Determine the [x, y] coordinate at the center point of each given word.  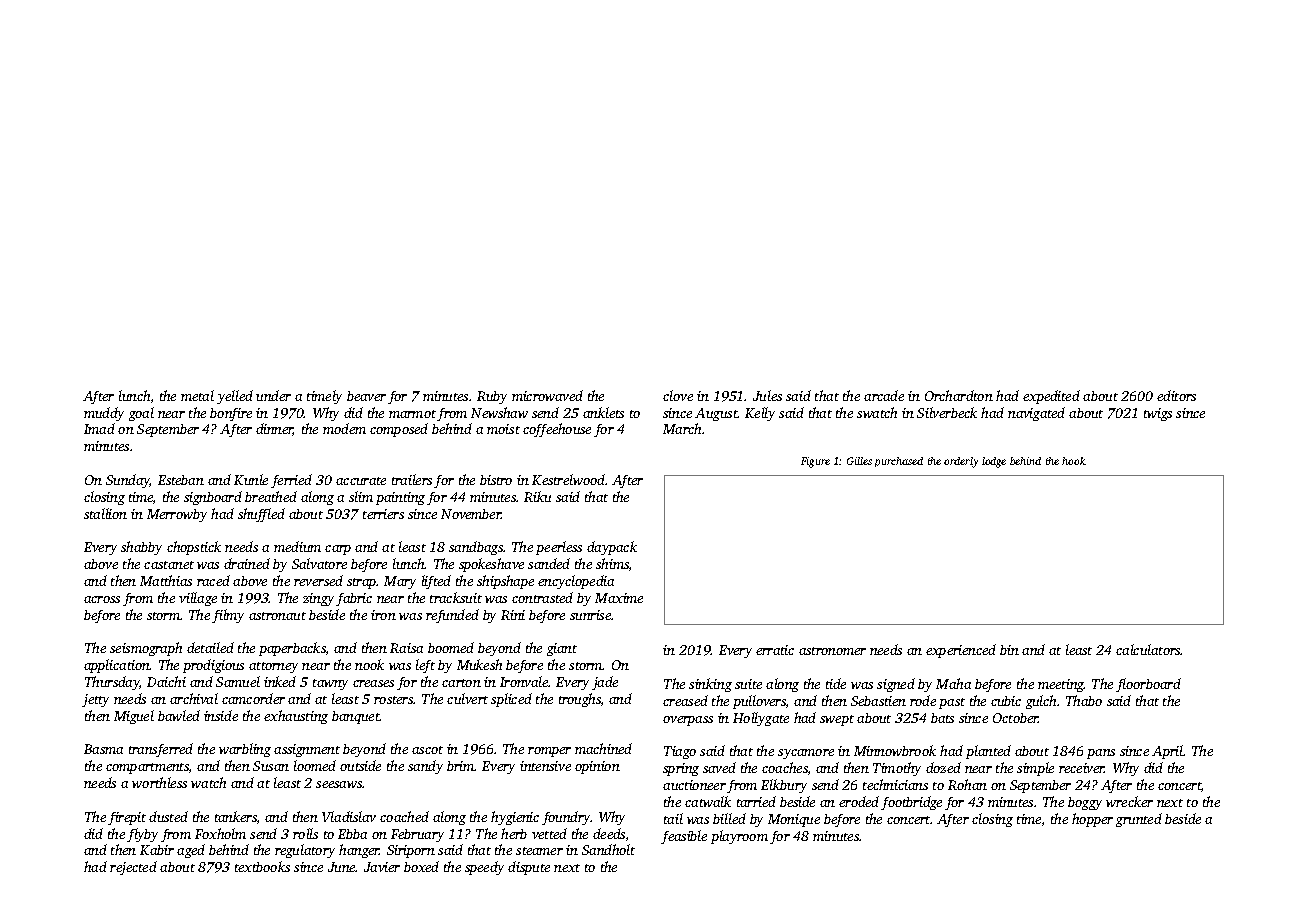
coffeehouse [557, 430]
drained [247, 563]
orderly [961, 462]
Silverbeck [947, 412]
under [273, 395]
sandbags [476, 548]
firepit [127, 818]
